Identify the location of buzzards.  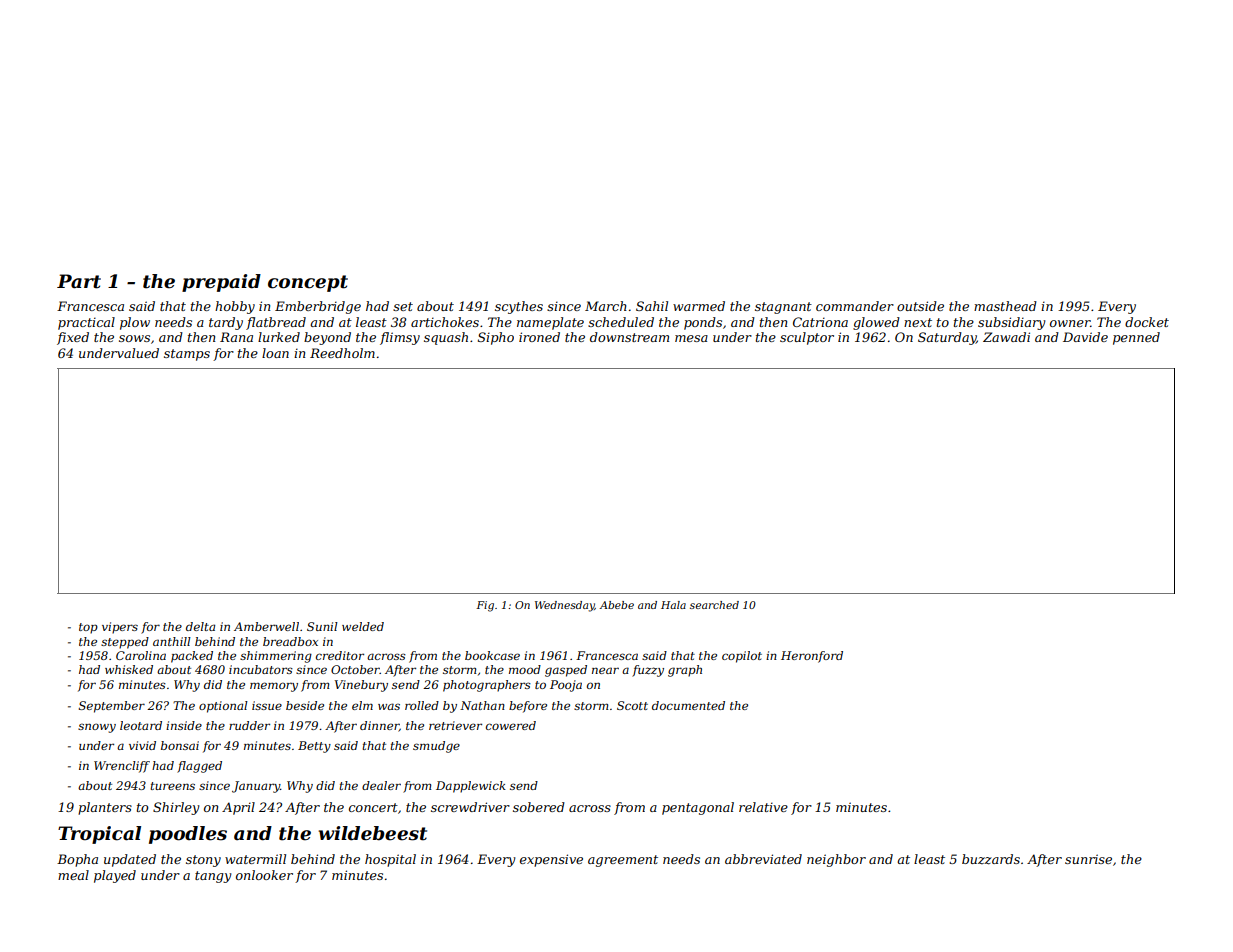
(991, 859).
